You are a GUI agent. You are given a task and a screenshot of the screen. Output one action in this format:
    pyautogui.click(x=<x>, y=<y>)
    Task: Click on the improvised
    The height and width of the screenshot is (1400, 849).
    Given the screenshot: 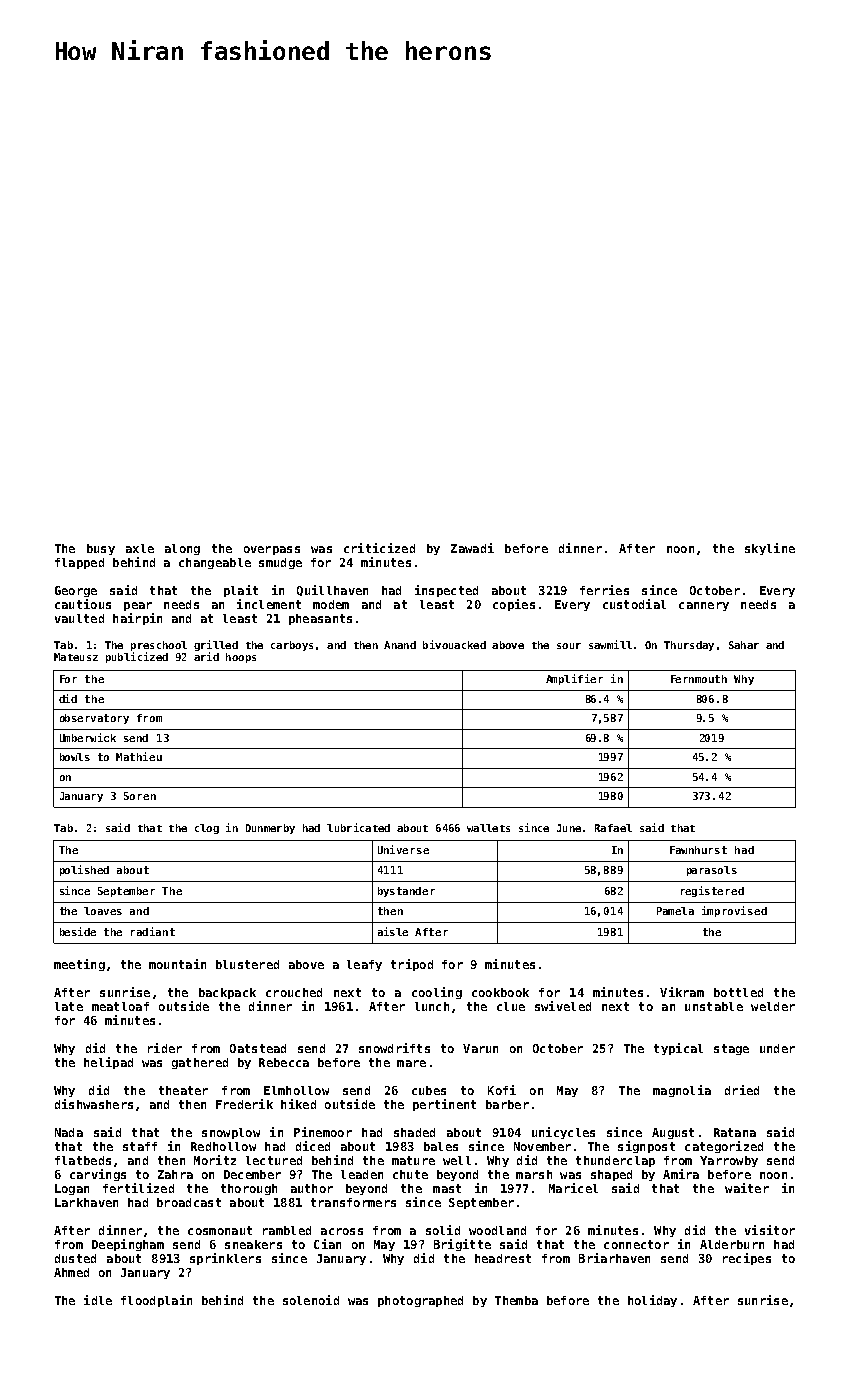 What is the action you would take?
    pyautogui.click(x=734, y=911)
